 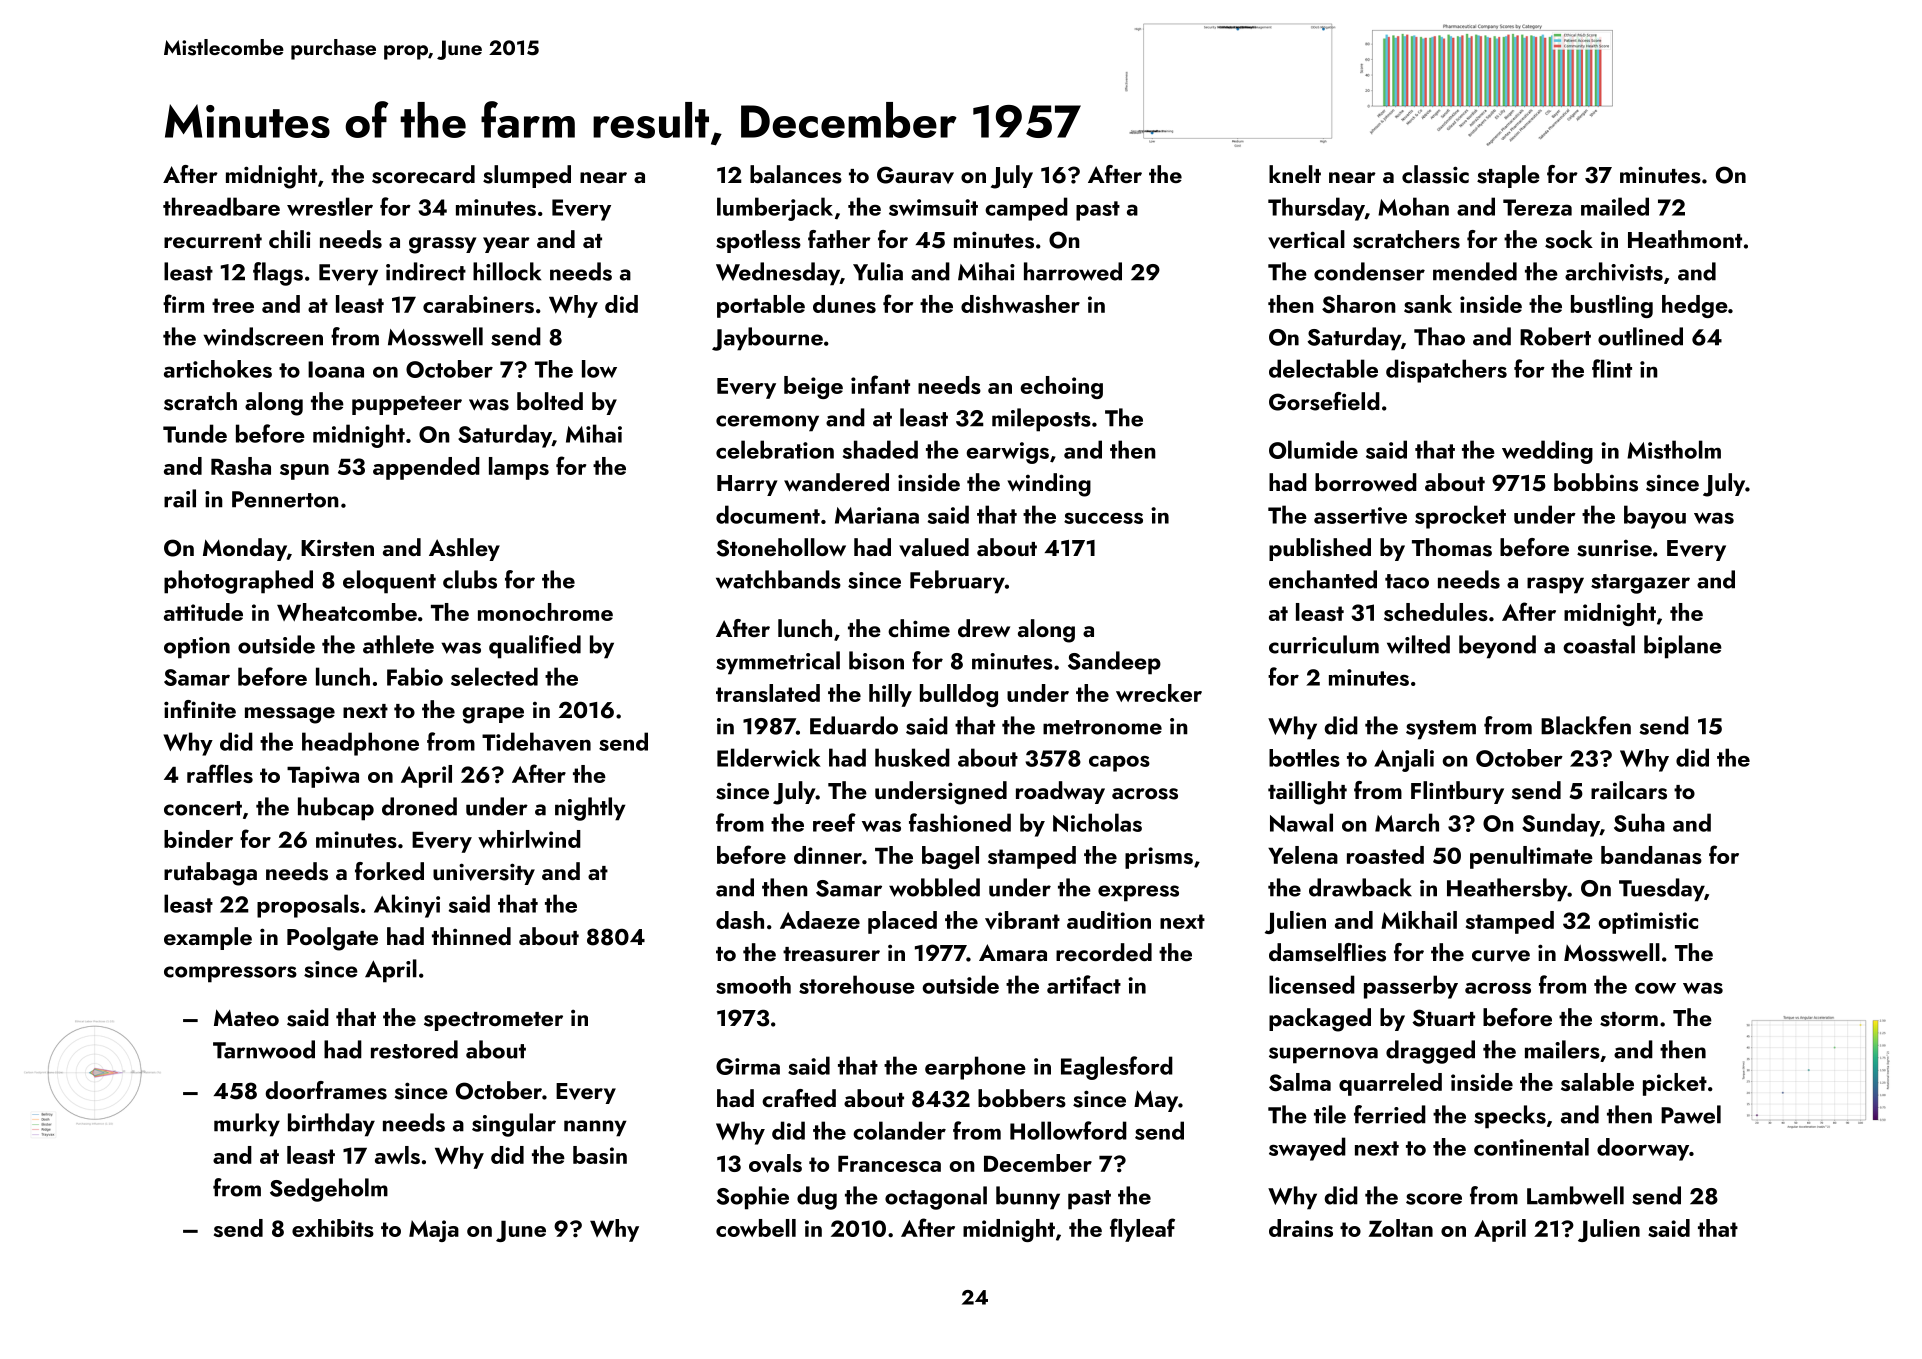 I want to click on Gaurav, so click(x=915, y=175).
